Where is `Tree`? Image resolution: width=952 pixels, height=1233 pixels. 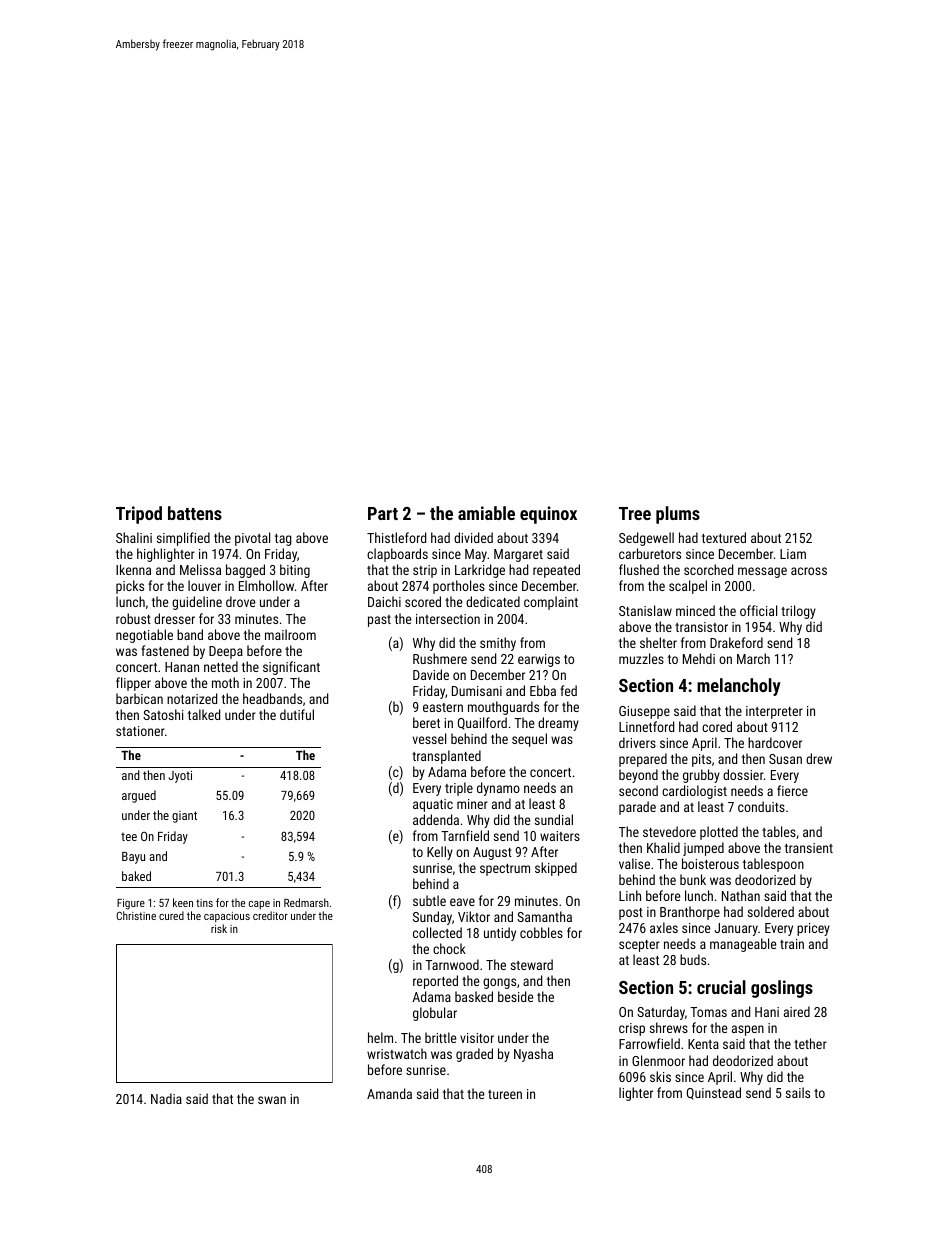 Tree is located at coordinates (635, 513).
